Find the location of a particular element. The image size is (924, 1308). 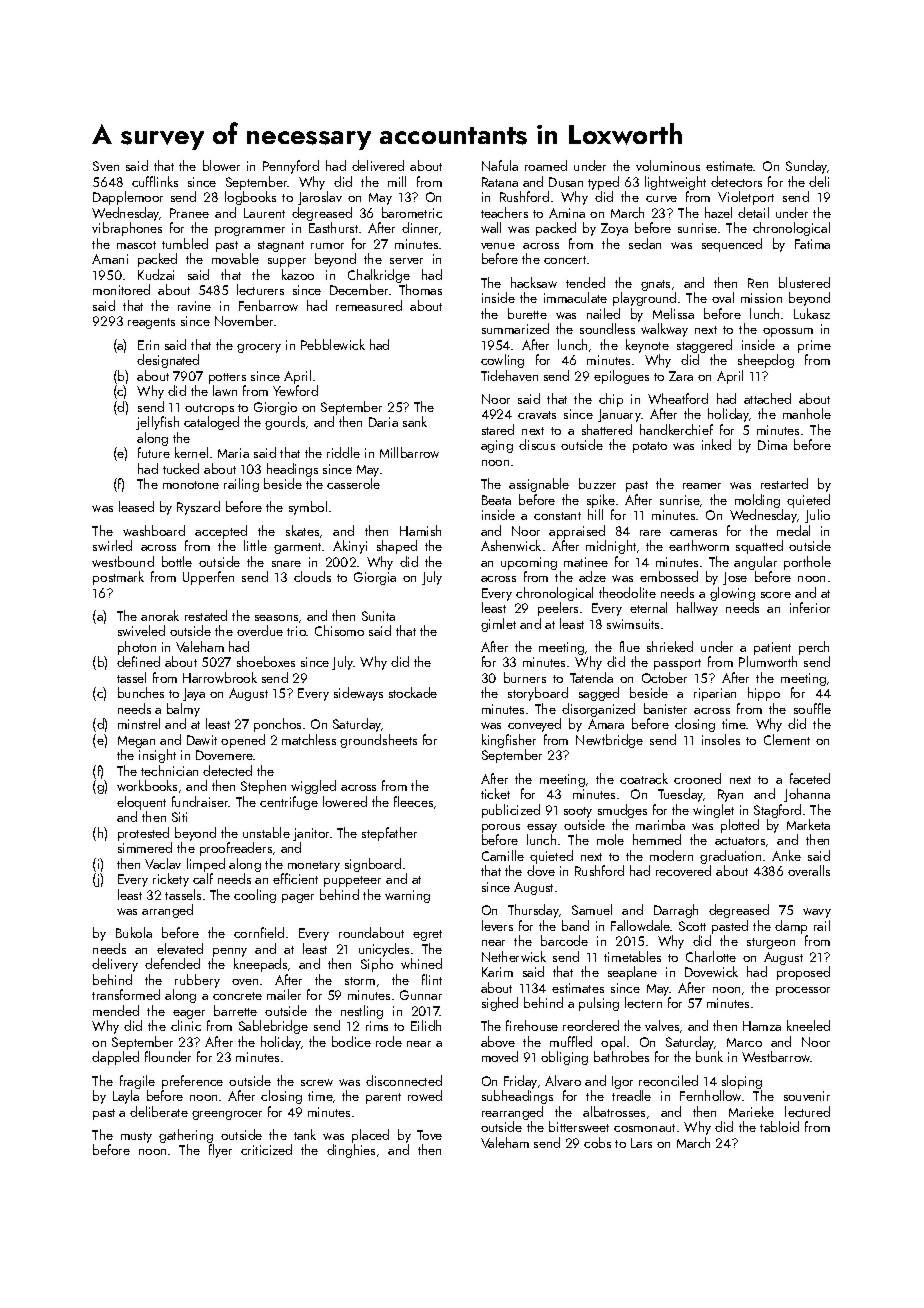

discus is located at coordinates (537, 444).
